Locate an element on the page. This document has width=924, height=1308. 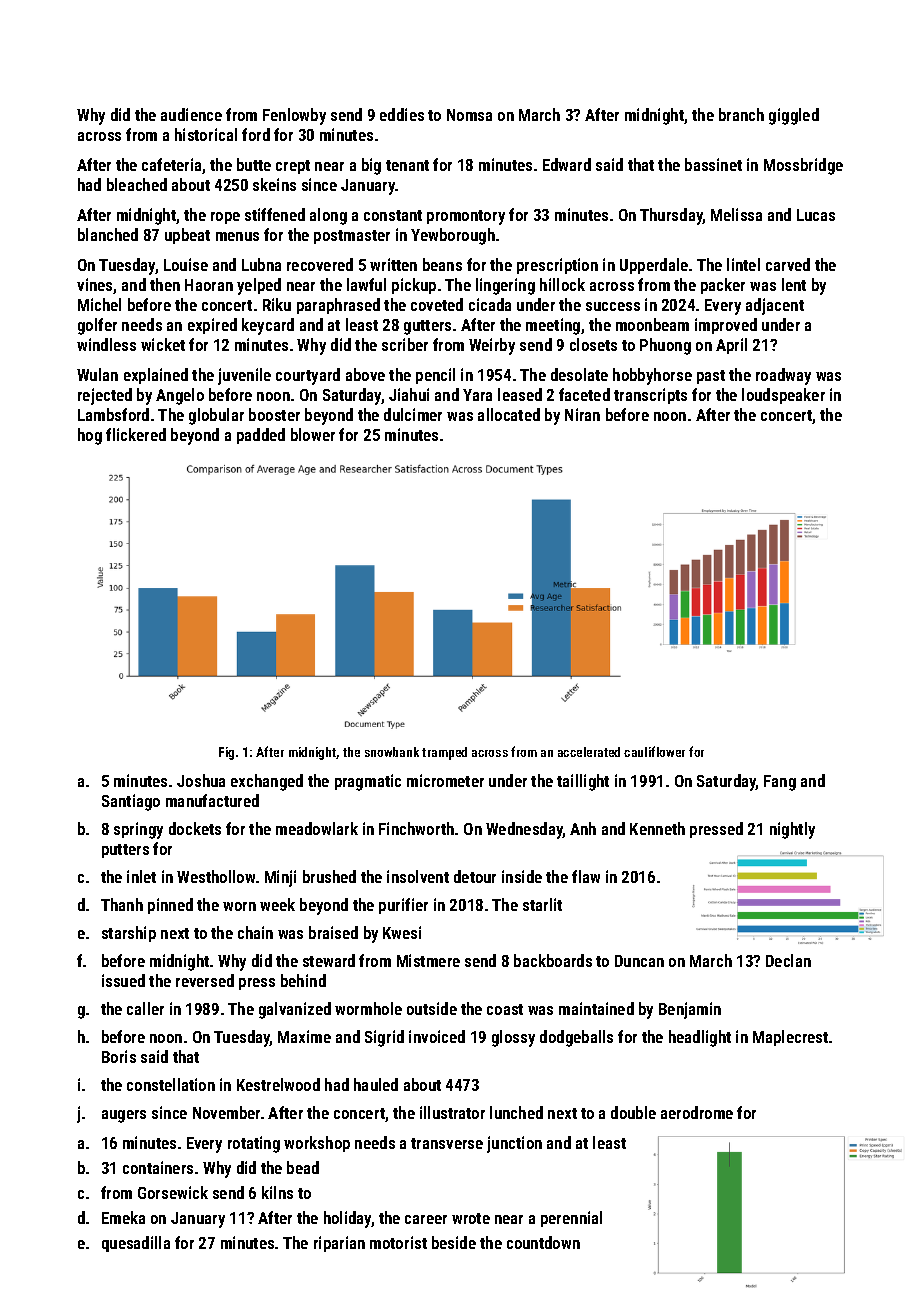
caller is located at coordinates (145, 1008).
